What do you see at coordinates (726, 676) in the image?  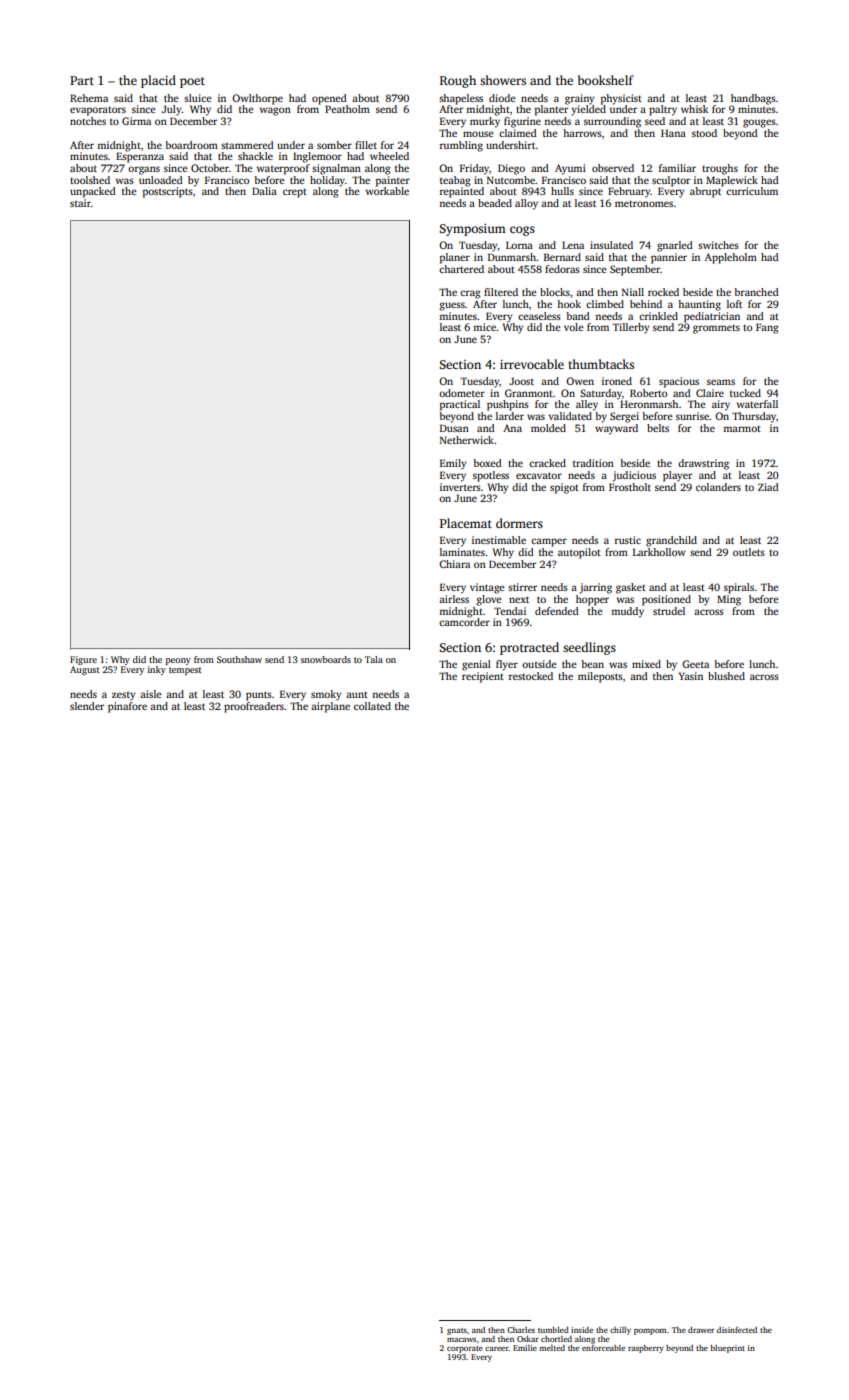 I see `blushed` at bounding box center [726, 676].
